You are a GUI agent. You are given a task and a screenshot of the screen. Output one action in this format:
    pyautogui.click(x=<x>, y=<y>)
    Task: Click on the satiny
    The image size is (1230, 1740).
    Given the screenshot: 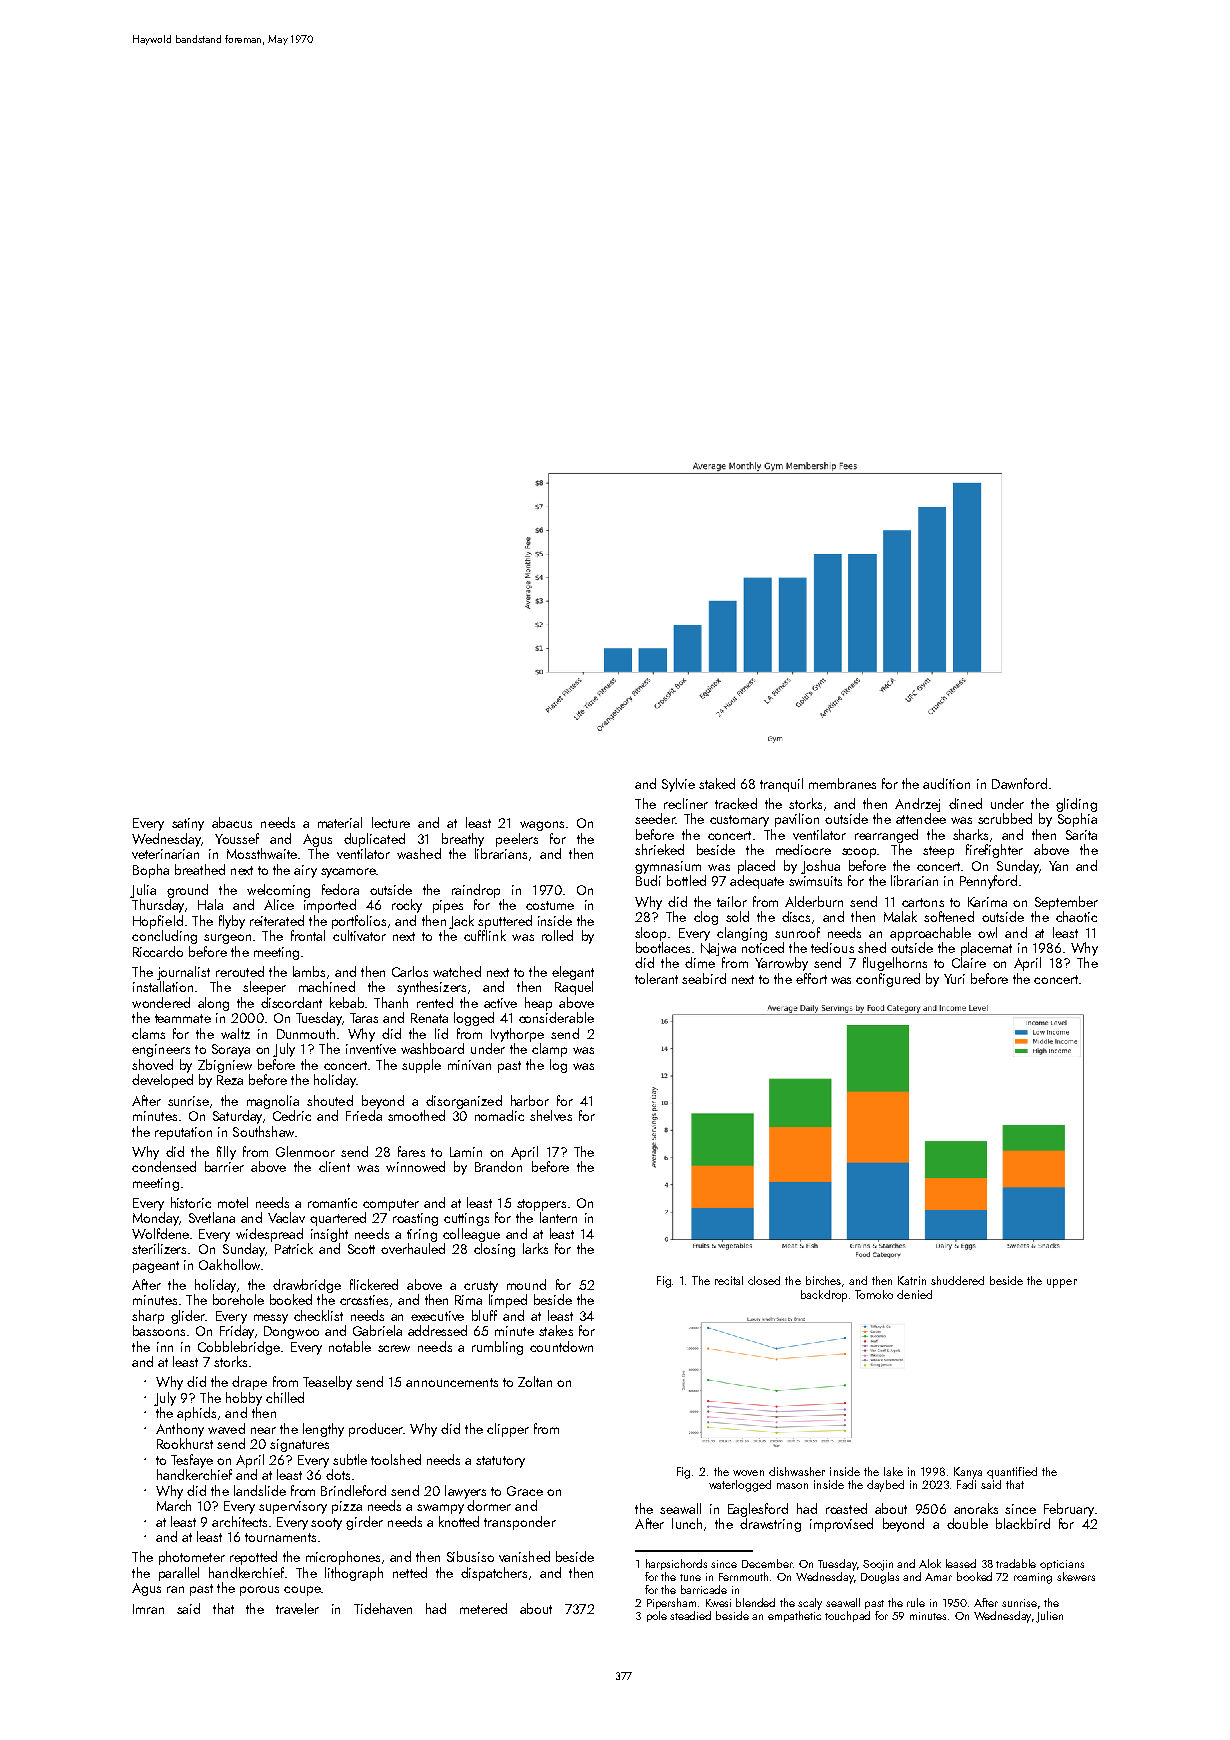 What is the action you would take?
    pyautogui.click(x=188, y=824)
